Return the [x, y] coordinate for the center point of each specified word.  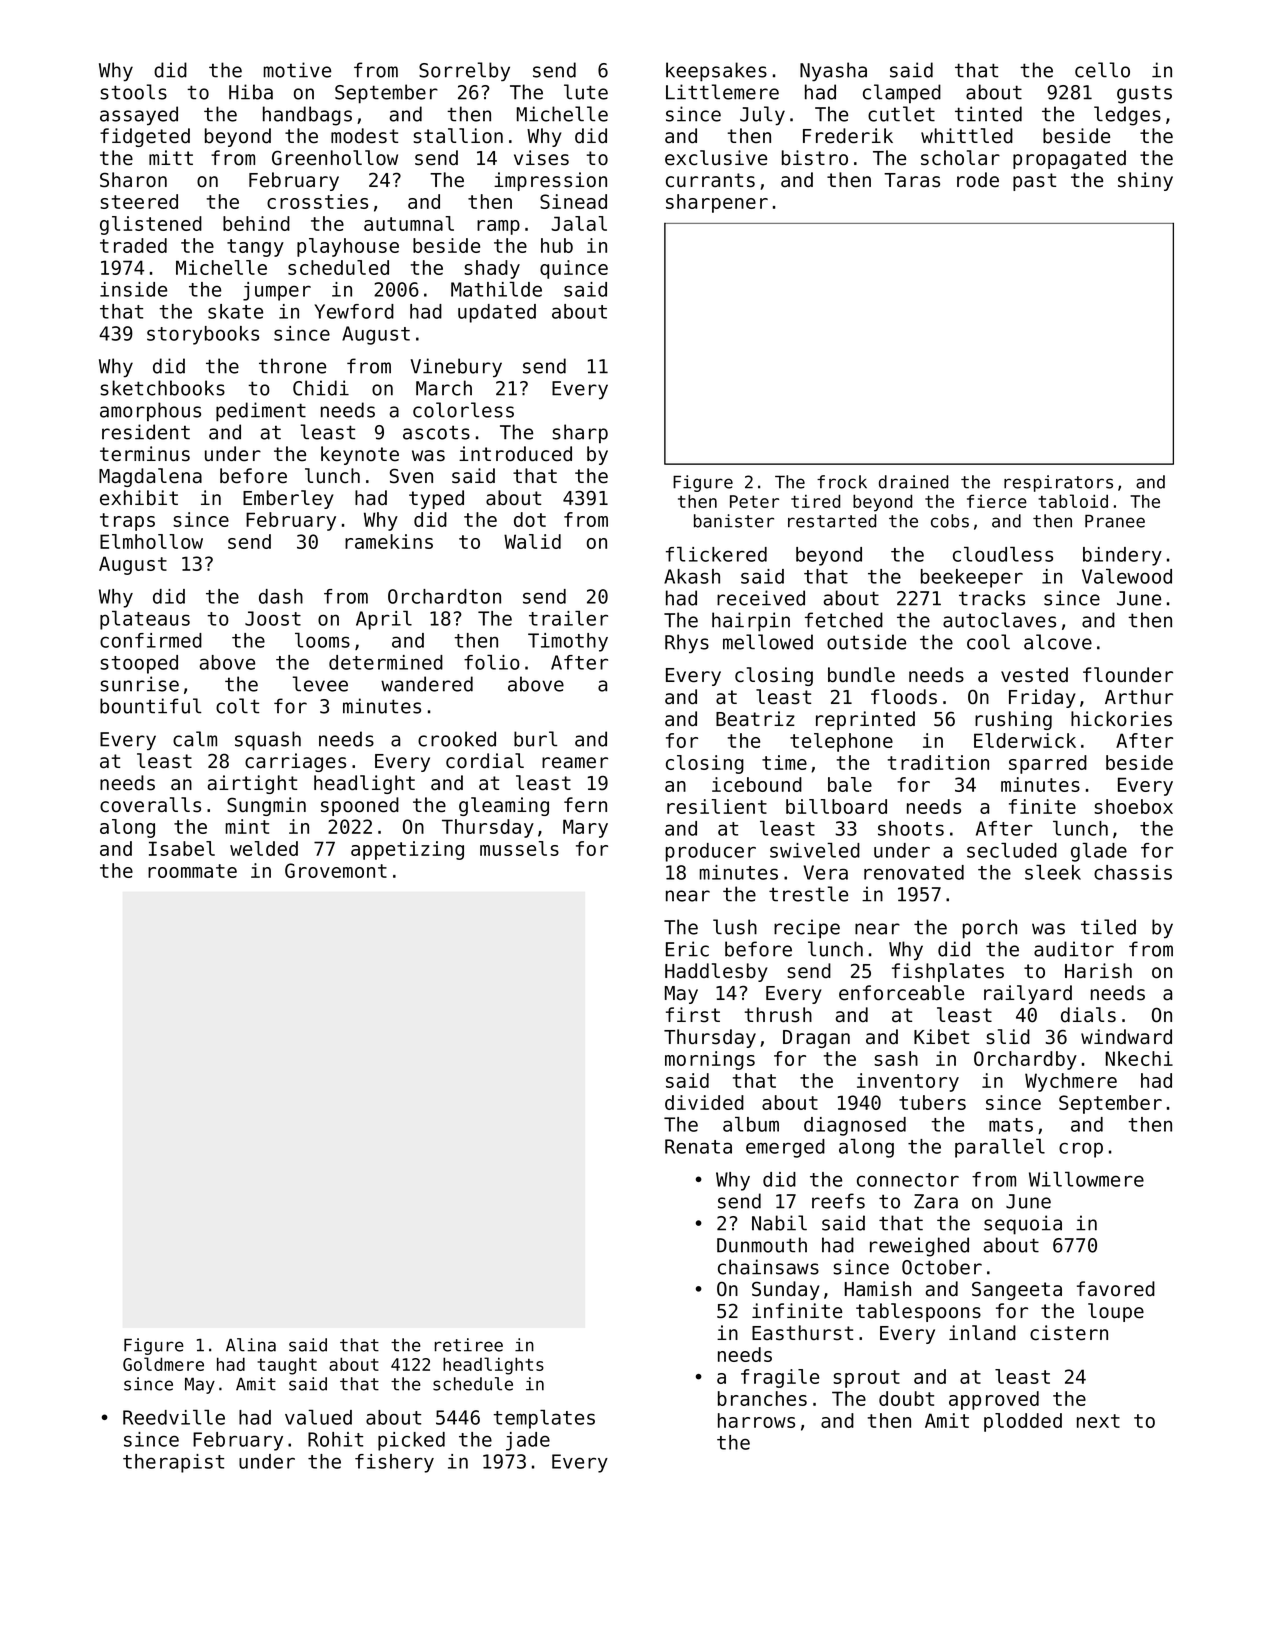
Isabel [182, 848]
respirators [1058, 483]
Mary [585, 828]
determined [386, 662]
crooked [457, 739]
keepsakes [716, 72]
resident [146, 432]
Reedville [174, 1417]
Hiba [251, 92]
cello [1102, 70]
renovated [914, 872]
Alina [251, 1345]
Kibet [941, 1037]
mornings [710, 1060]
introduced [515, 454]
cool [988, 642]
